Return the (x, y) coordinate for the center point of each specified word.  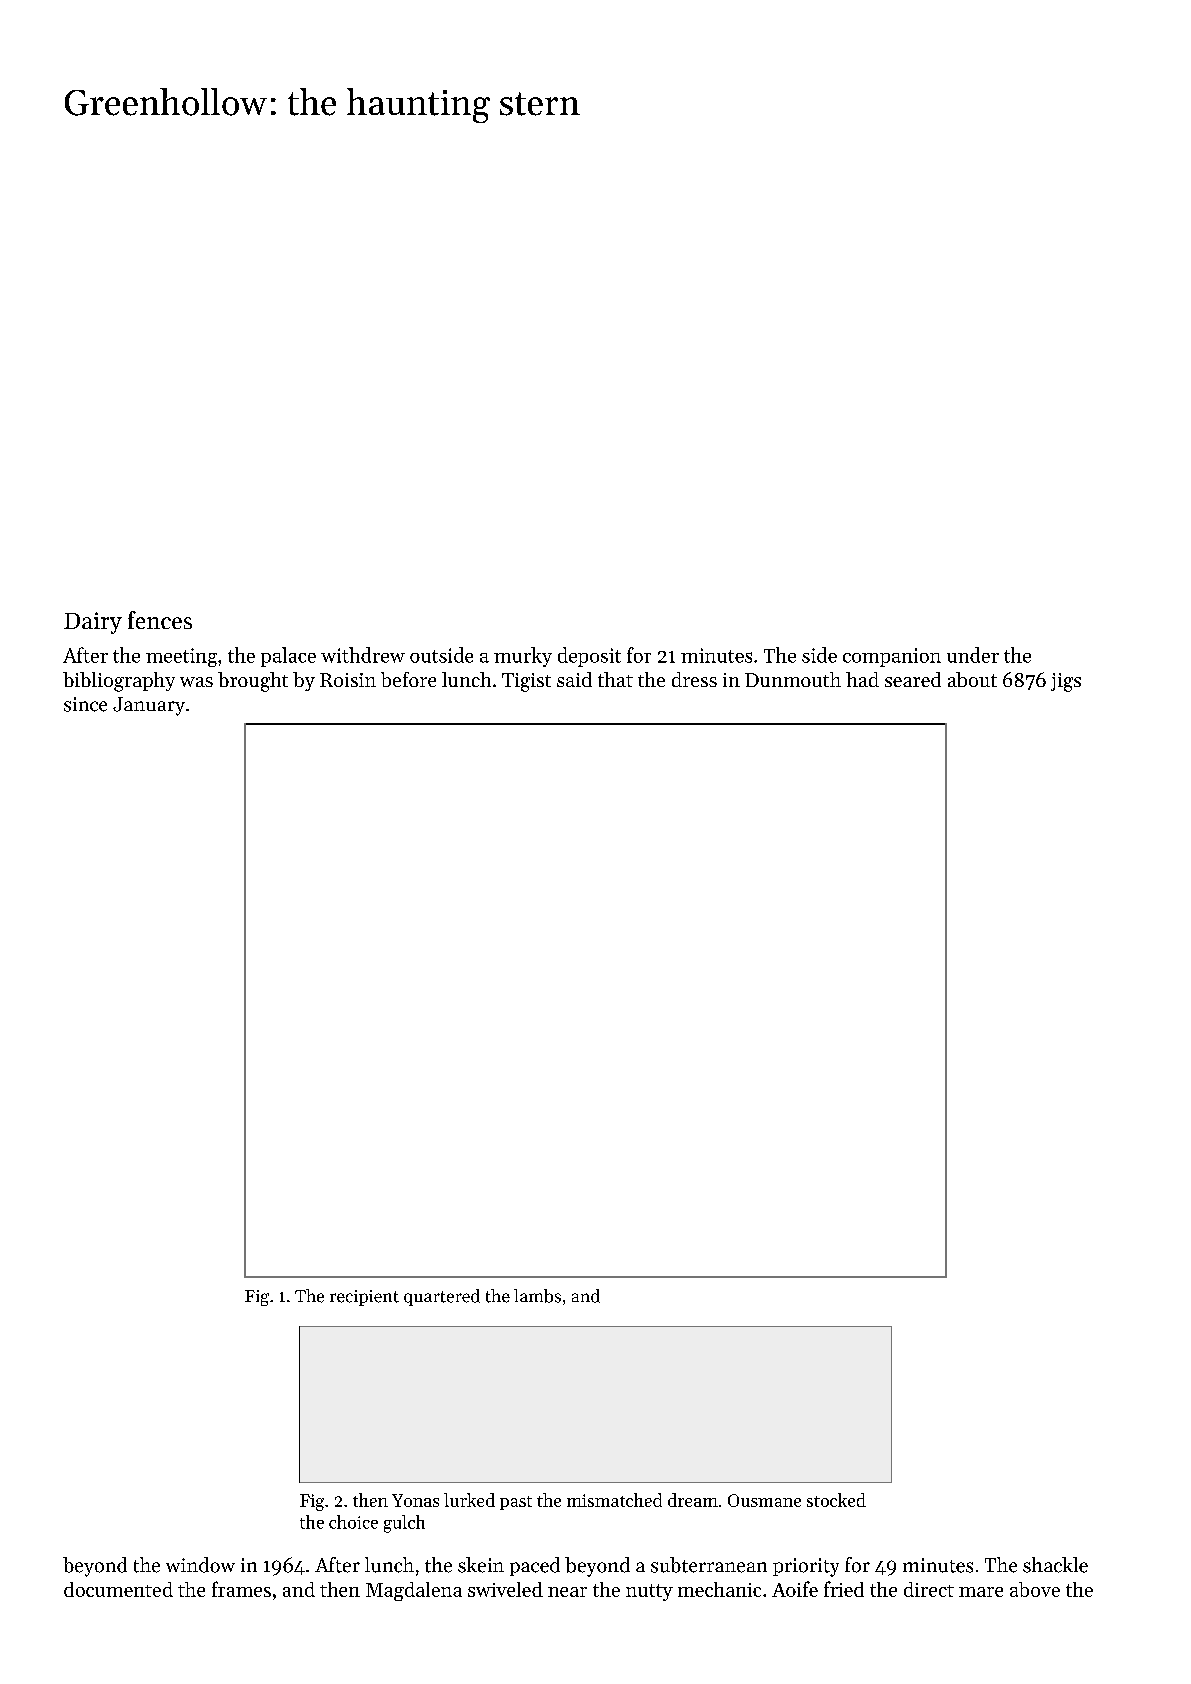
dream (693, 1500)
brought (253, 682)
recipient (364, 1298)
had (862, 679)
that (615, 679)
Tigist (526, 682)
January (149, 706)
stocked (836, 1500)
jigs (1066, 682)
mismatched (614, 1500)
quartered (442, 1297)
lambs (537, 1296)
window (200, 1565)
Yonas (415, 1500)
